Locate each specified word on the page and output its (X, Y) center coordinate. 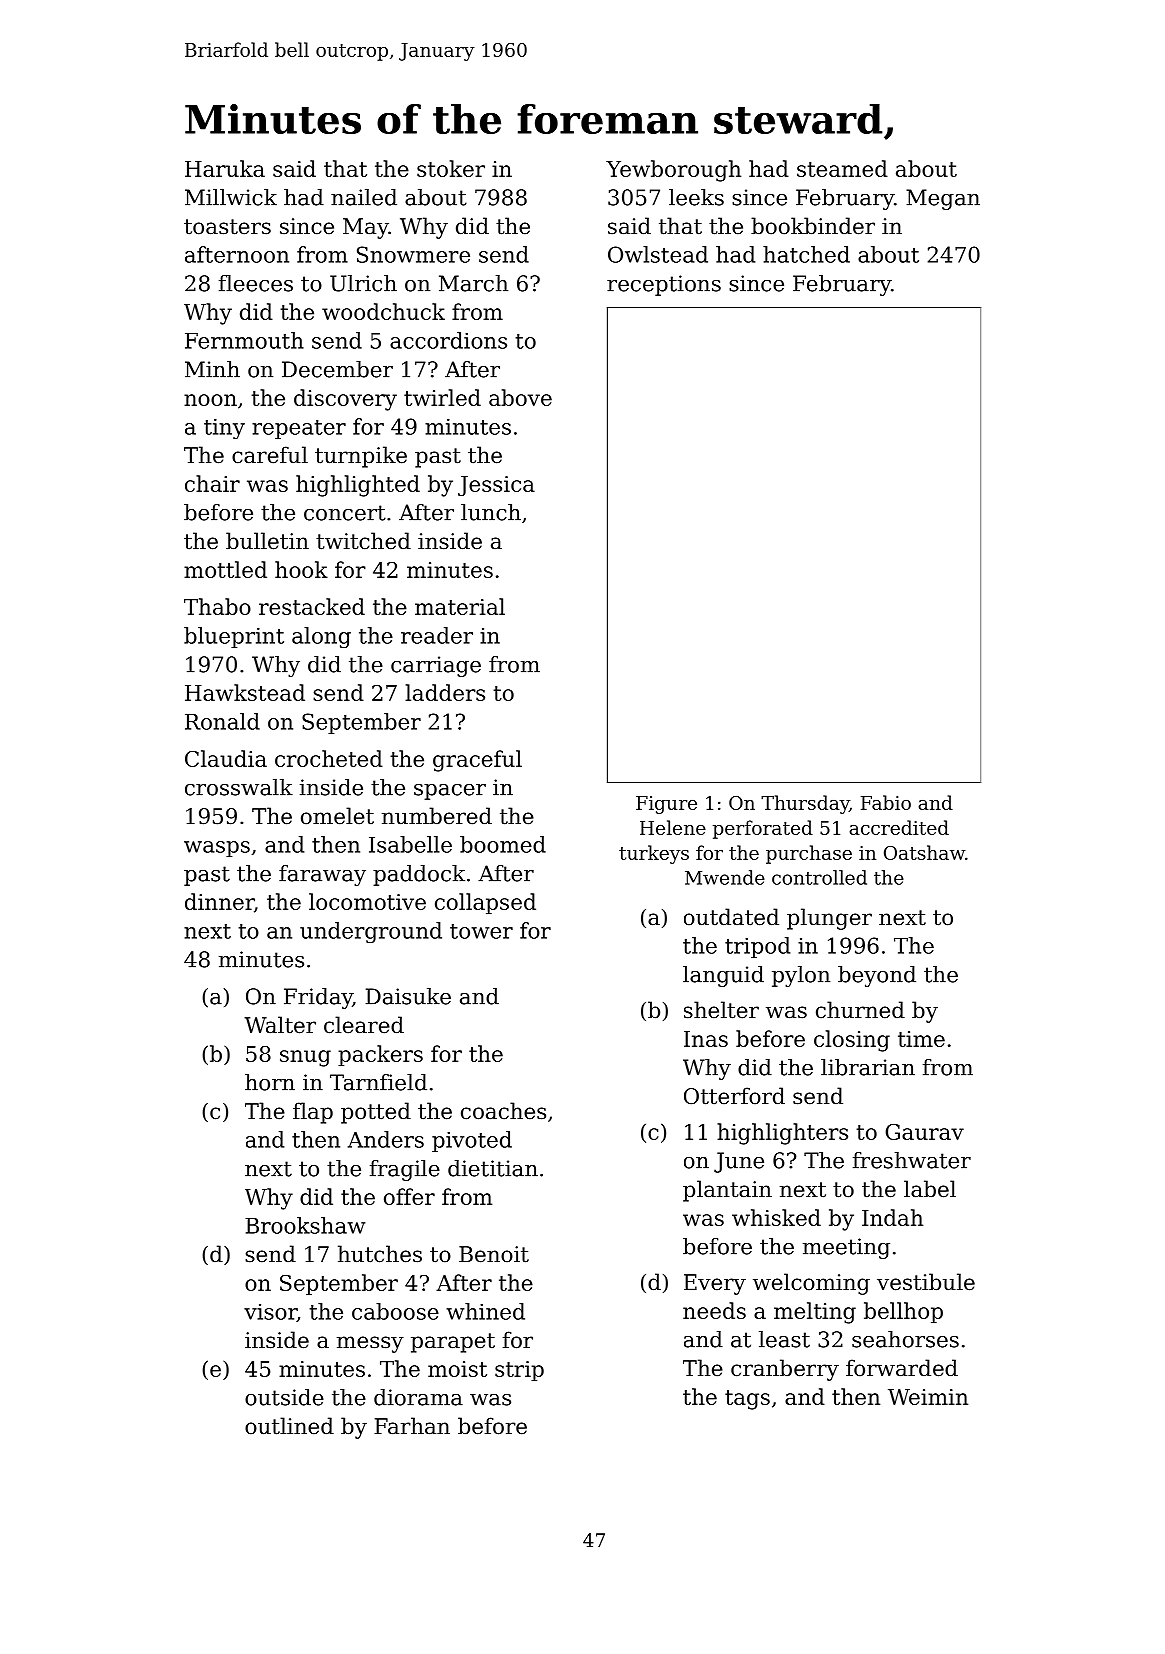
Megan (943, 199)
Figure (666, 805)
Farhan (412, 1426)
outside (284, 1397)
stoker (451, 168)
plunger (829, 919)
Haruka (225, 168)
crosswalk (239, 787)
